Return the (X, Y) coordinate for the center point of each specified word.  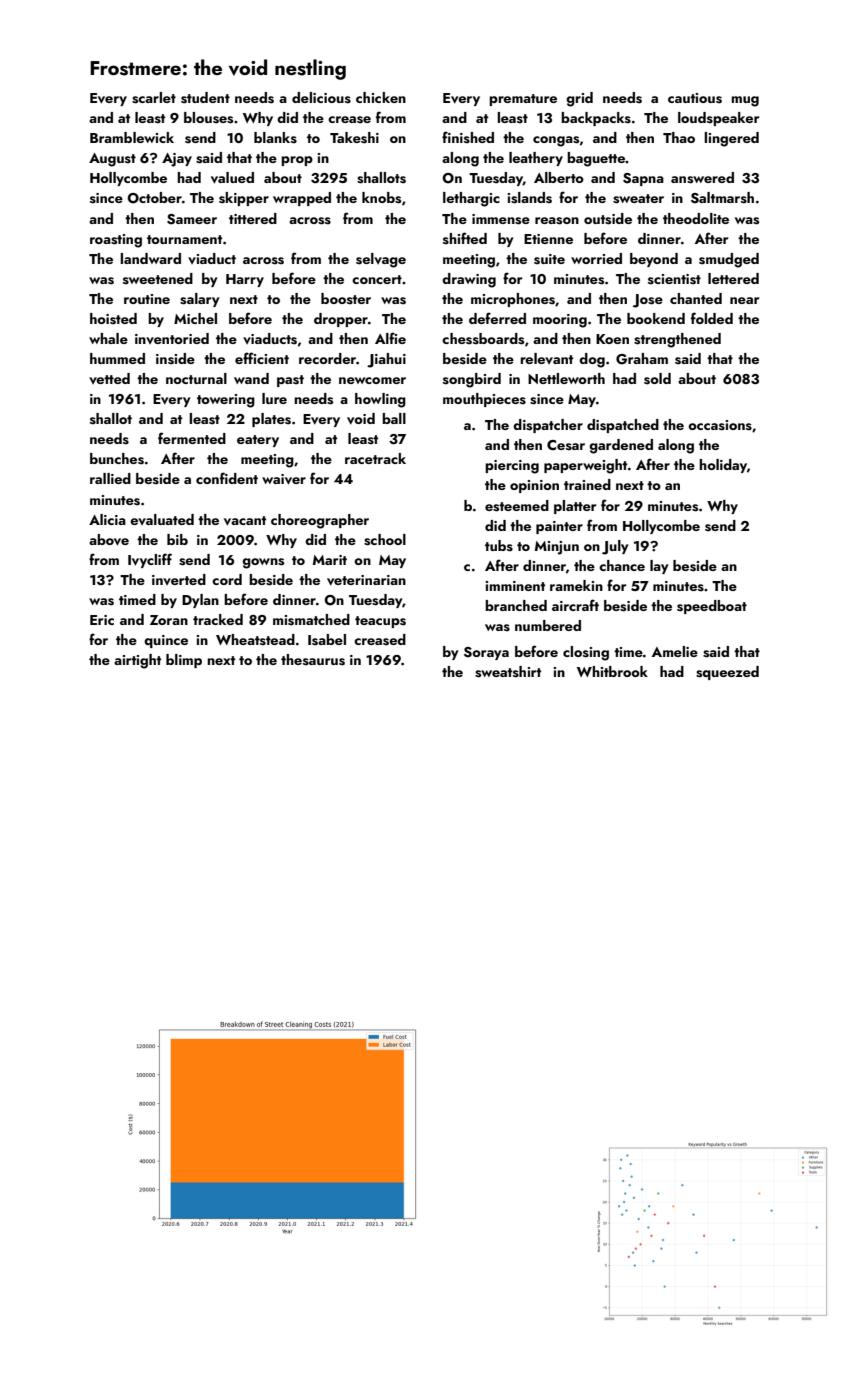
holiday (723, 466)
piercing (512, 467)
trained (587, 484)
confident (227, 478)
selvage (381, 260)
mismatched (311, 620)
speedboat (712, 607)
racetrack (375, 458)
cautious (695, 98)
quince (166, 641)
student (205, 98)
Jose (648, 301)
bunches (117, 459)
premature (523, 100)
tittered (253, 218)
